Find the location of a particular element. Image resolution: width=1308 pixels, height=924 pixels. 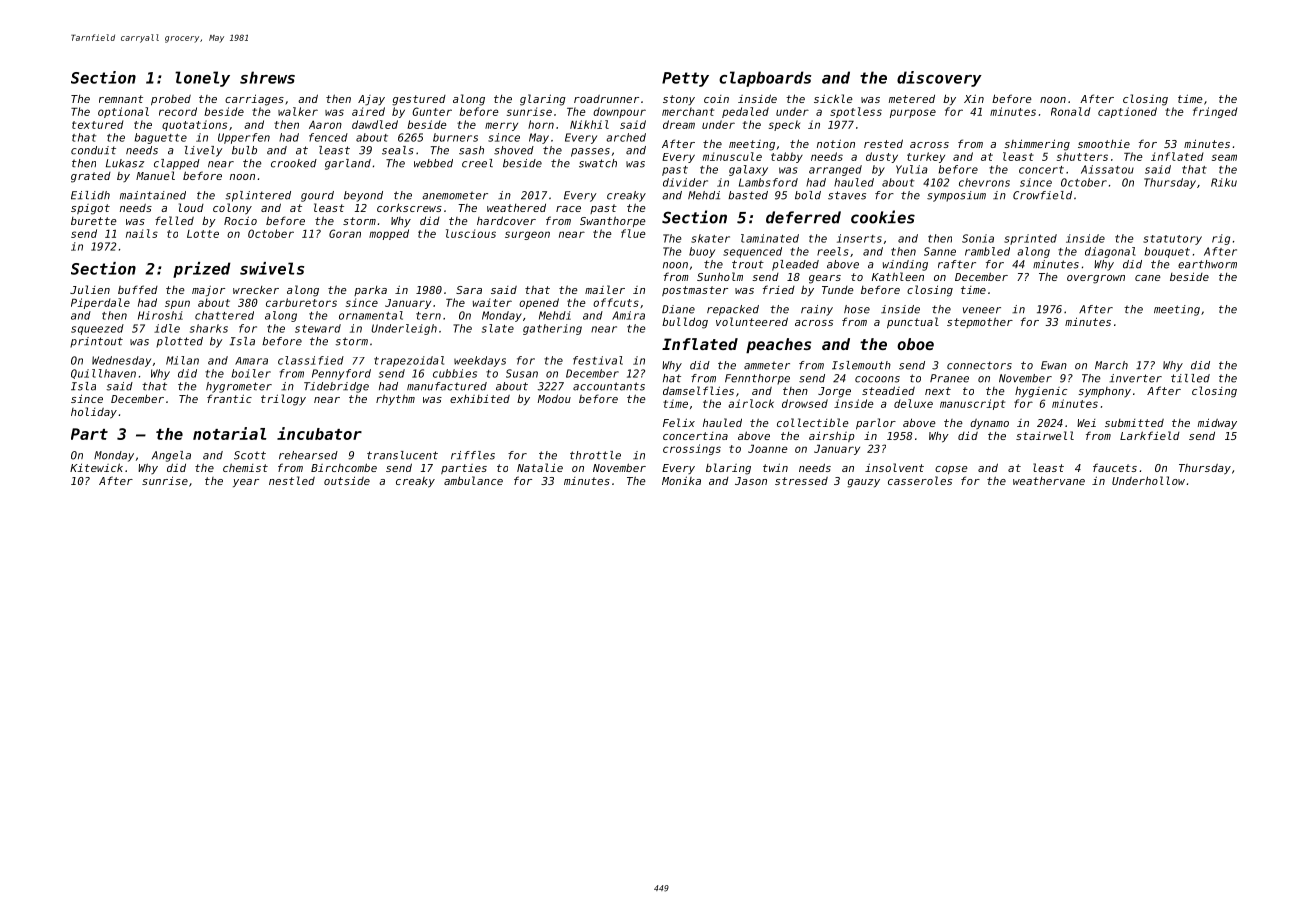

shrews is located at coordinates (267, 77).
